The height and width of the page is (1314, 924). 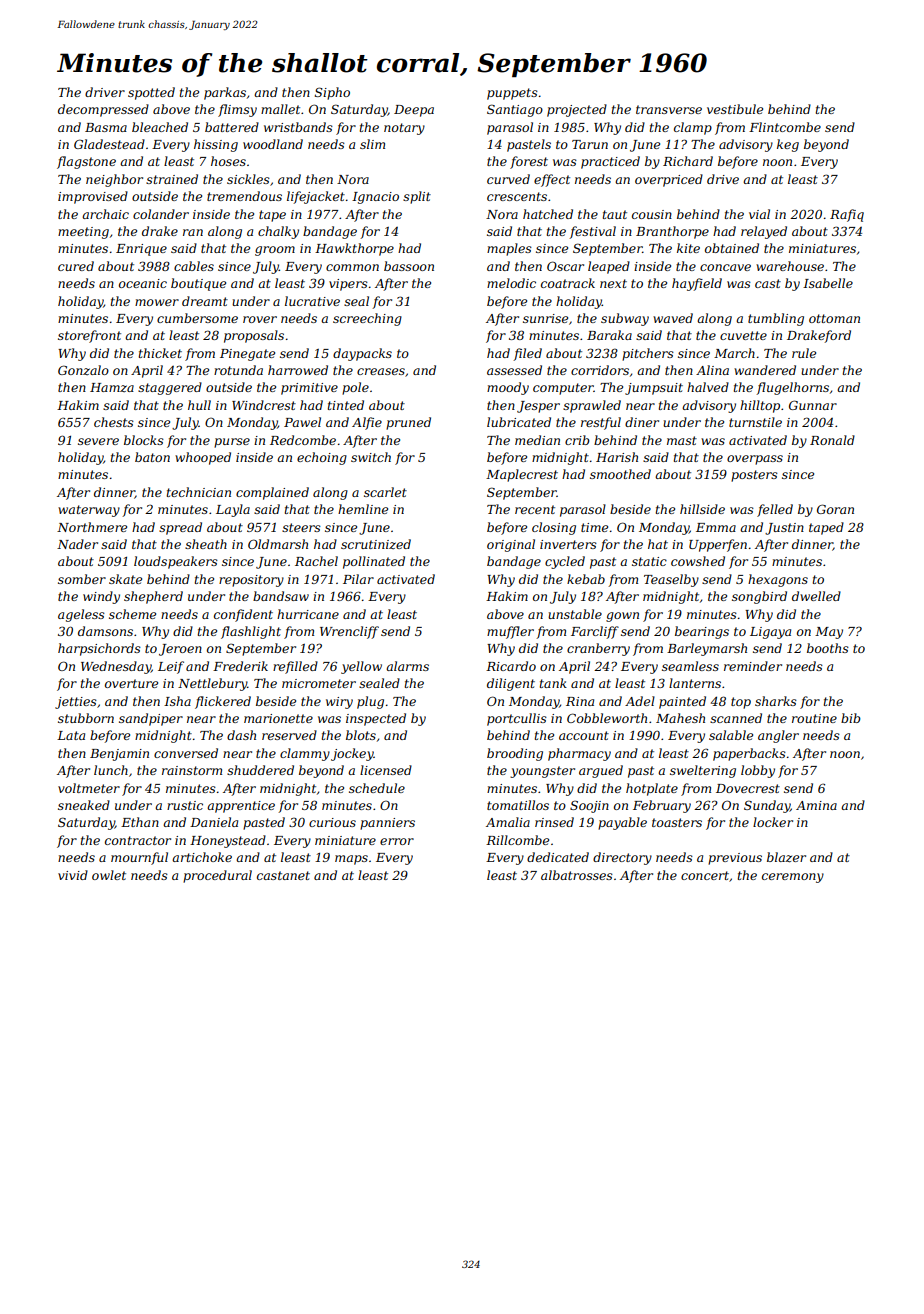 What do you see at coordinates (755, 460) in the page?
I see `overpass` at bounding box center [755, 460].
